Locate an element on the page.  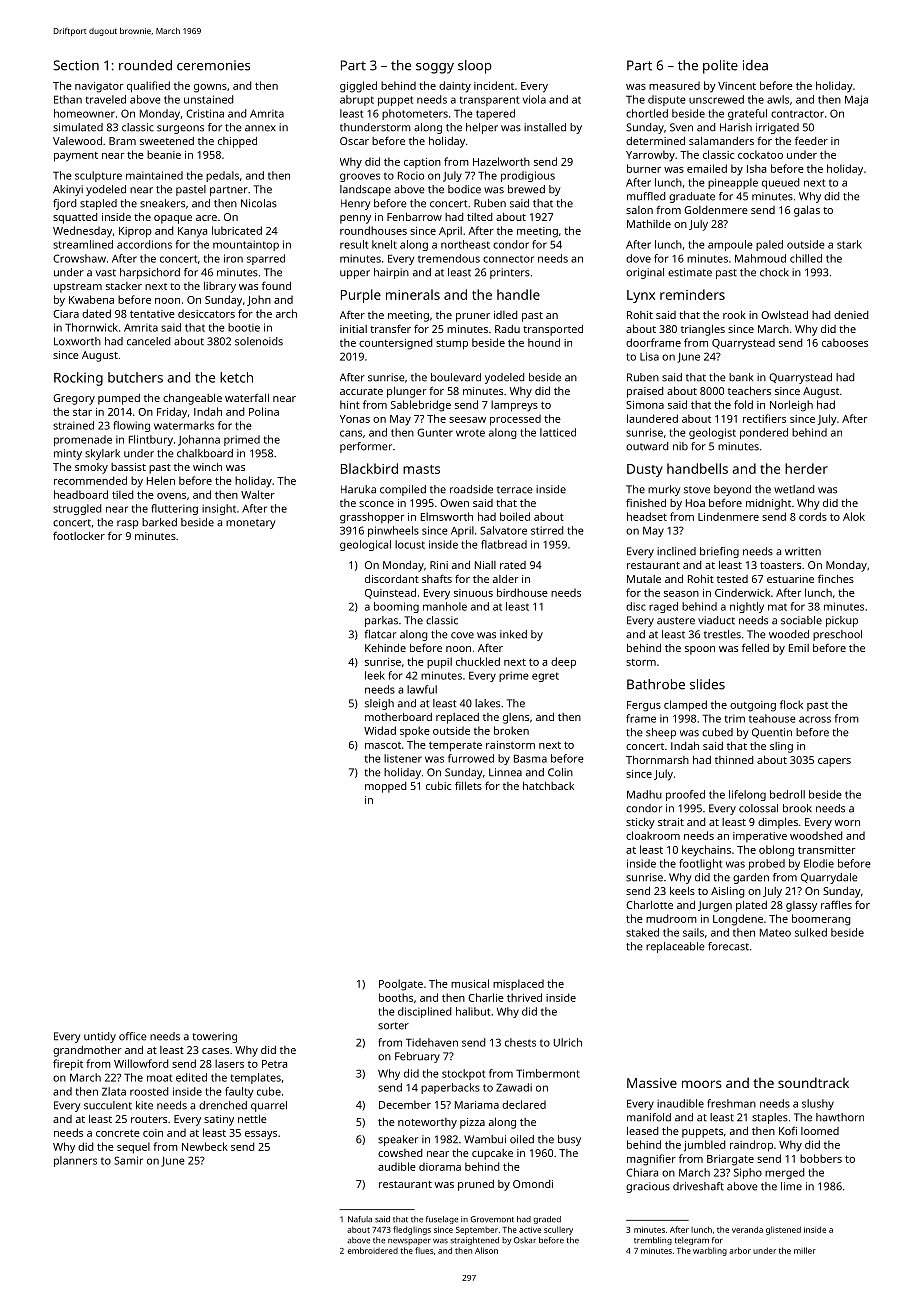
initial is located at coordinates (353, 329).
